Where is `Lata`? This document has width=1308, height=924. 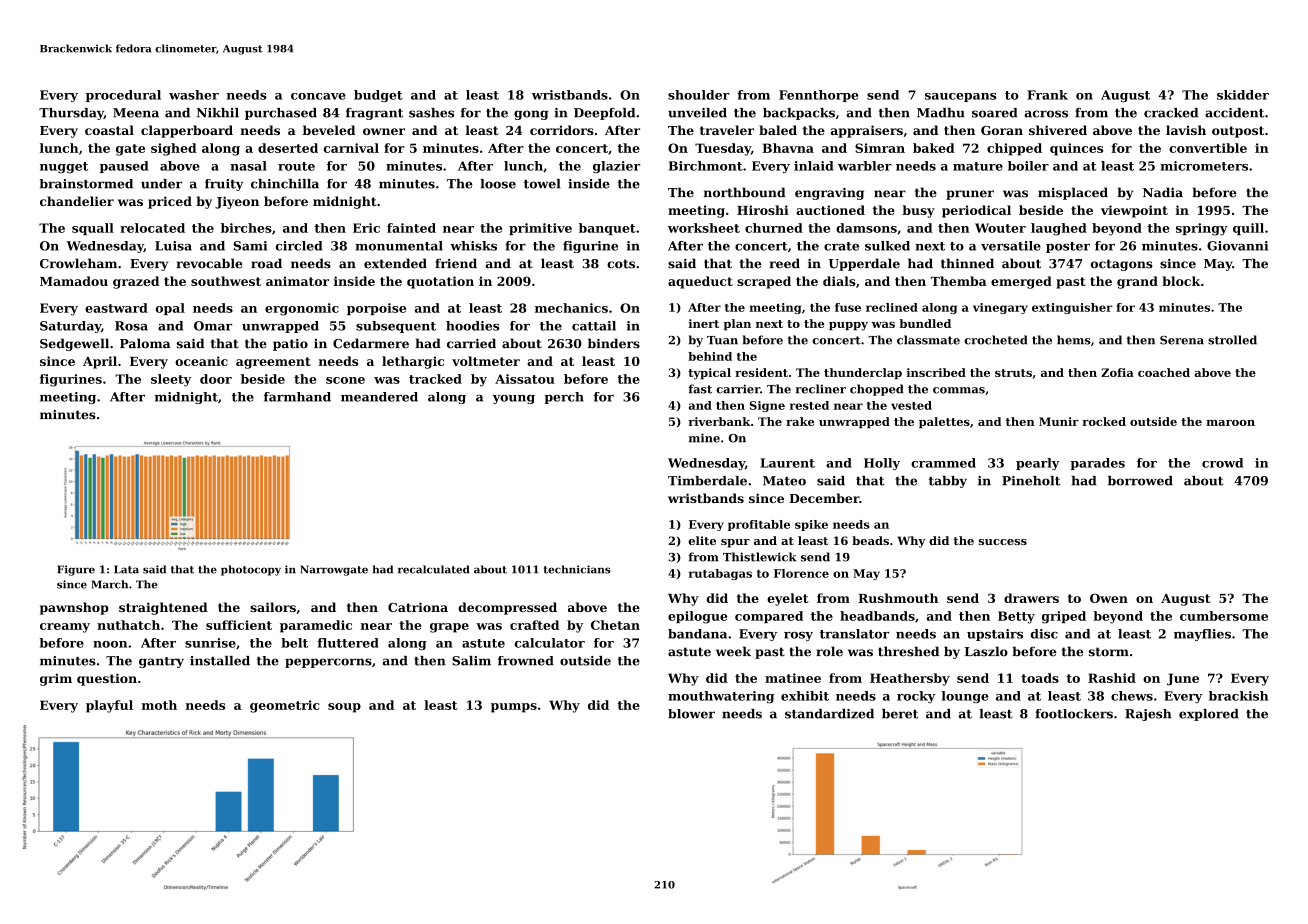 Lata is located at coordinates (126, 569).
